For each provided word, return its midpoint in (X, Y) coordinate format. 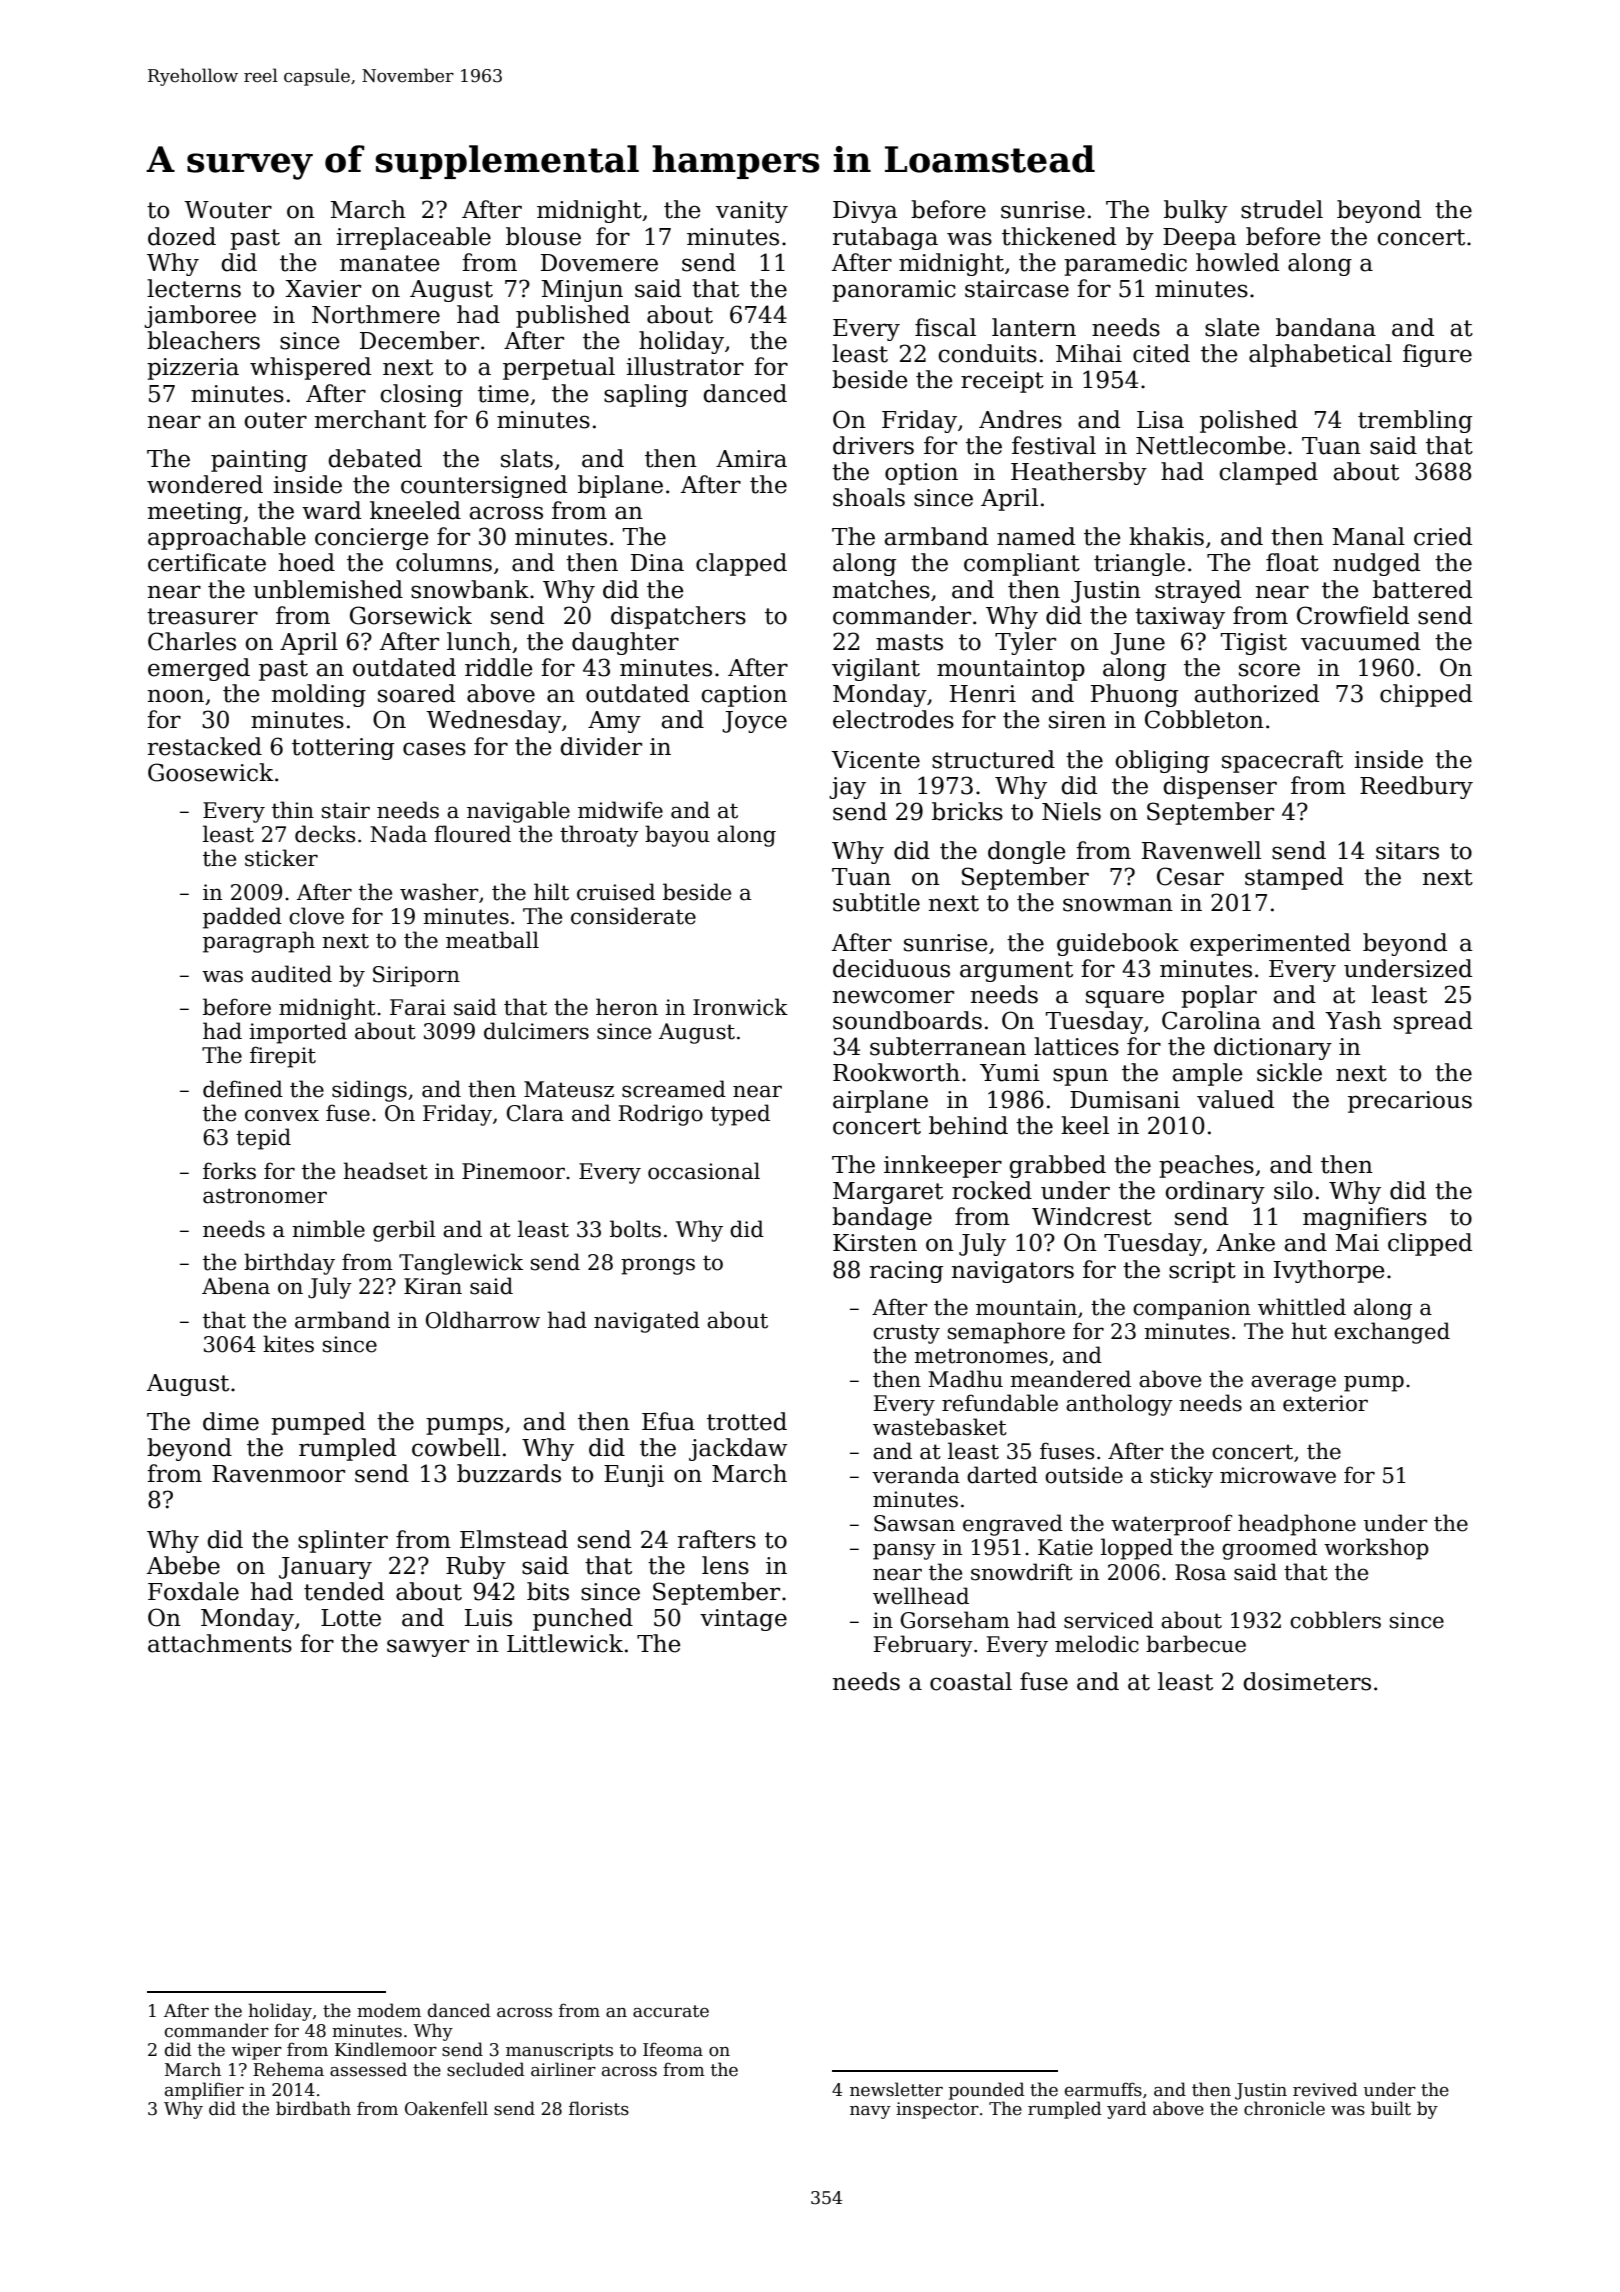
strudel (1282, 209)
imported (298, 1033)
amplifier (204, 2091)
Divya (865, 212)
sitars (1407, 851)
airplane (880, 1101)
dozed (182, 236)
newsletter (896, 2089)
